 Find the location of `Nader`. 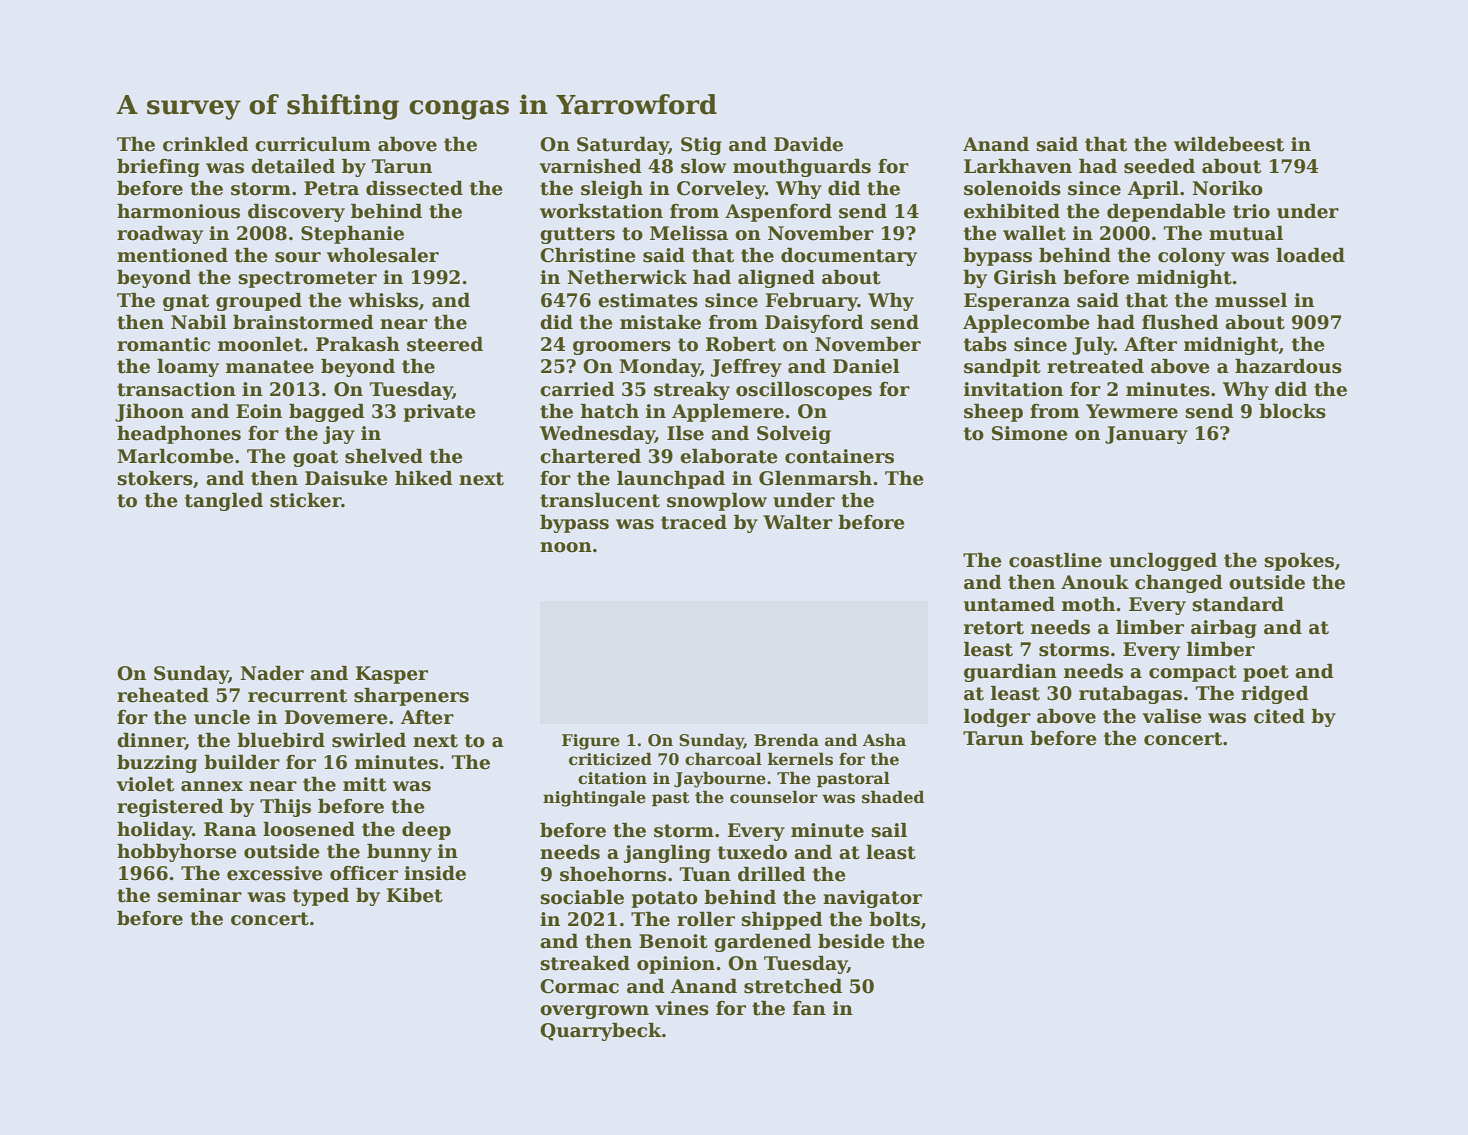

Nader is located at coordinates (272, 673).
